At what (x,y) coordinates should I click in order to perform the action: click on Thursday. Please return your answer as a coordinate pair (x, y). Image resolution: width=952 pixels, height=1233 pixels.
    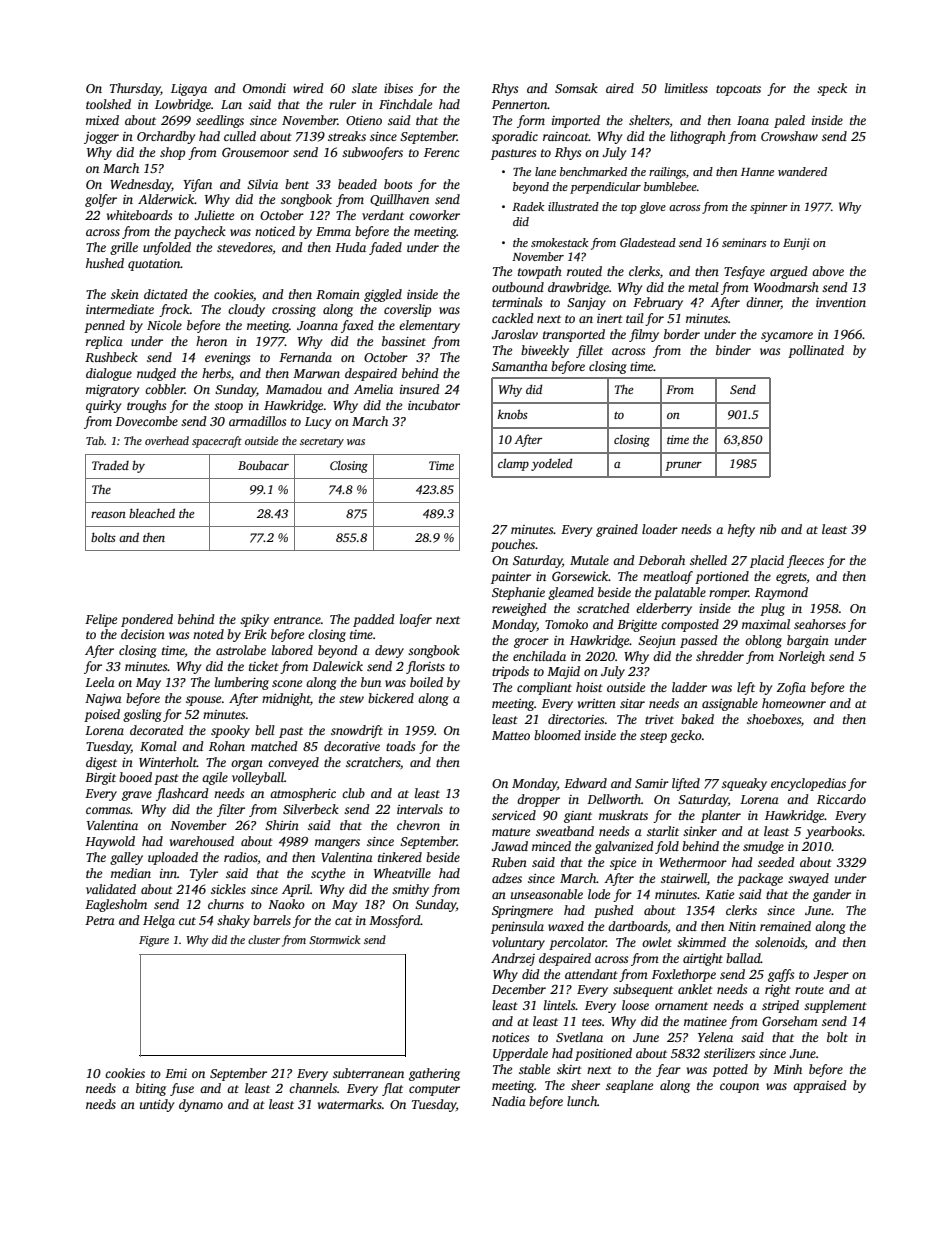
    Looking at the image, I should click on (135, 89).
